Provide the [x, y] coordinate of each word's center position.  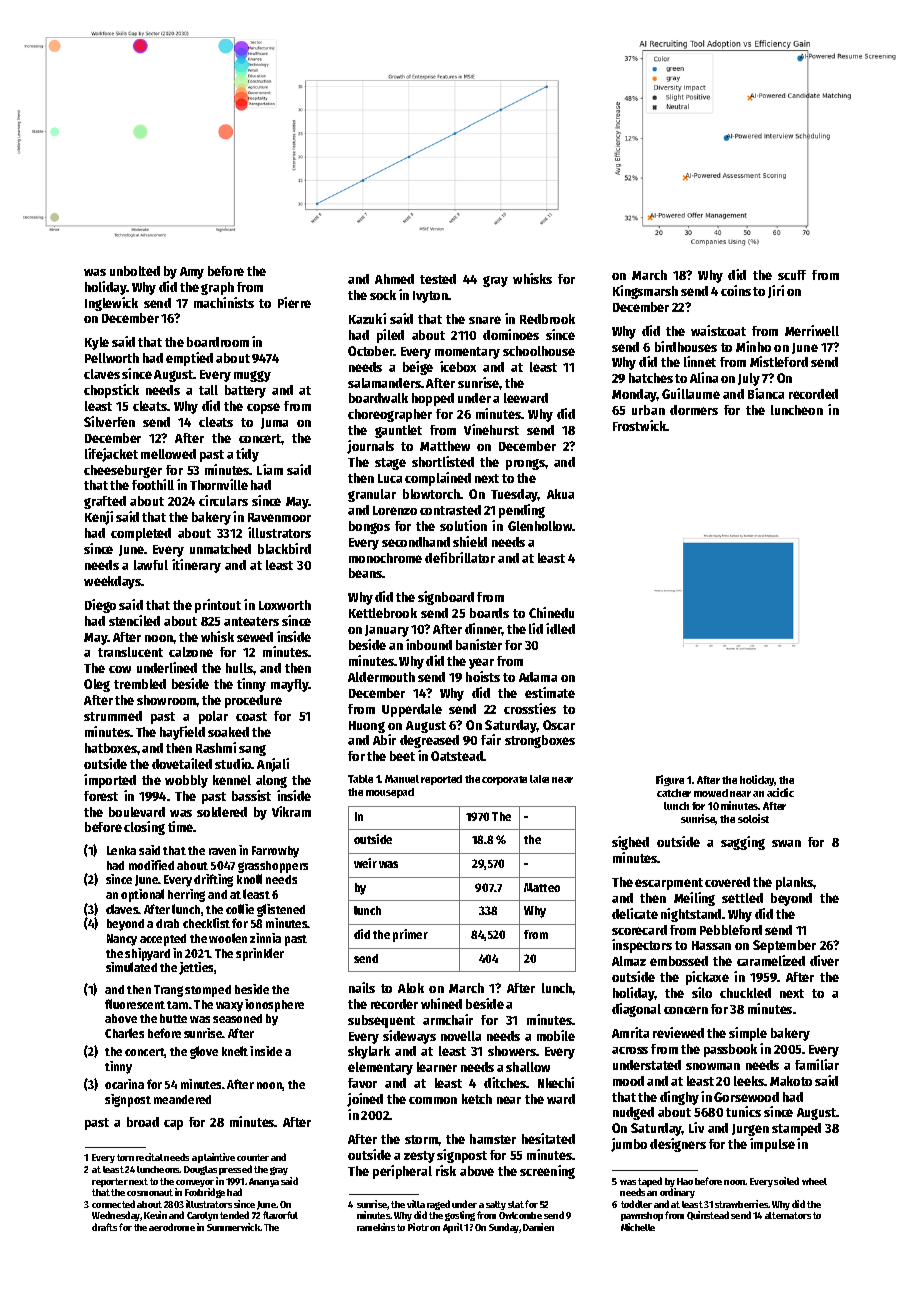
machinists [224, 302]
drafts [104, 1227]
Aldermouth [381, 677]
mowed [711, 793]
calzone [191, 652]
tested [438, 279]
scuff [792, 275]
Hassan [711, 945]
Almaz [629, 961]
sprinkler [260, 954]
